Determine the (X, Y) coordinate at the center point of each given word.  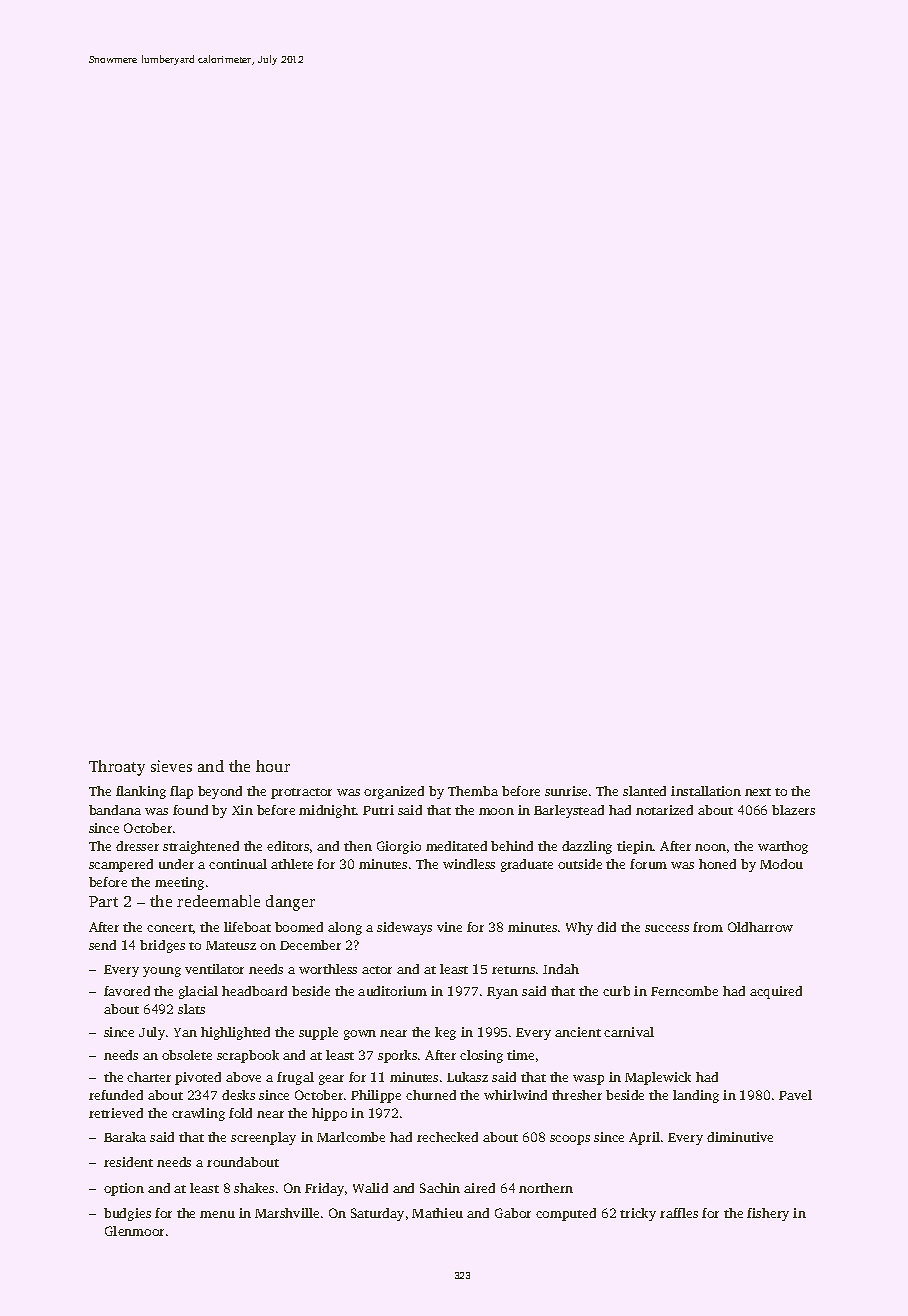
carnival (629, 1032)
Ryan (502, 993)
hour (273, 766)
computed (566, 1214)
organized (394, 792)
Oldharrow (760, 927)
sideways (404, 928)
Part (103, 901)
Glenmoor (134, 1231)
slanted (644, 791)
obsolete (187, 1055)
